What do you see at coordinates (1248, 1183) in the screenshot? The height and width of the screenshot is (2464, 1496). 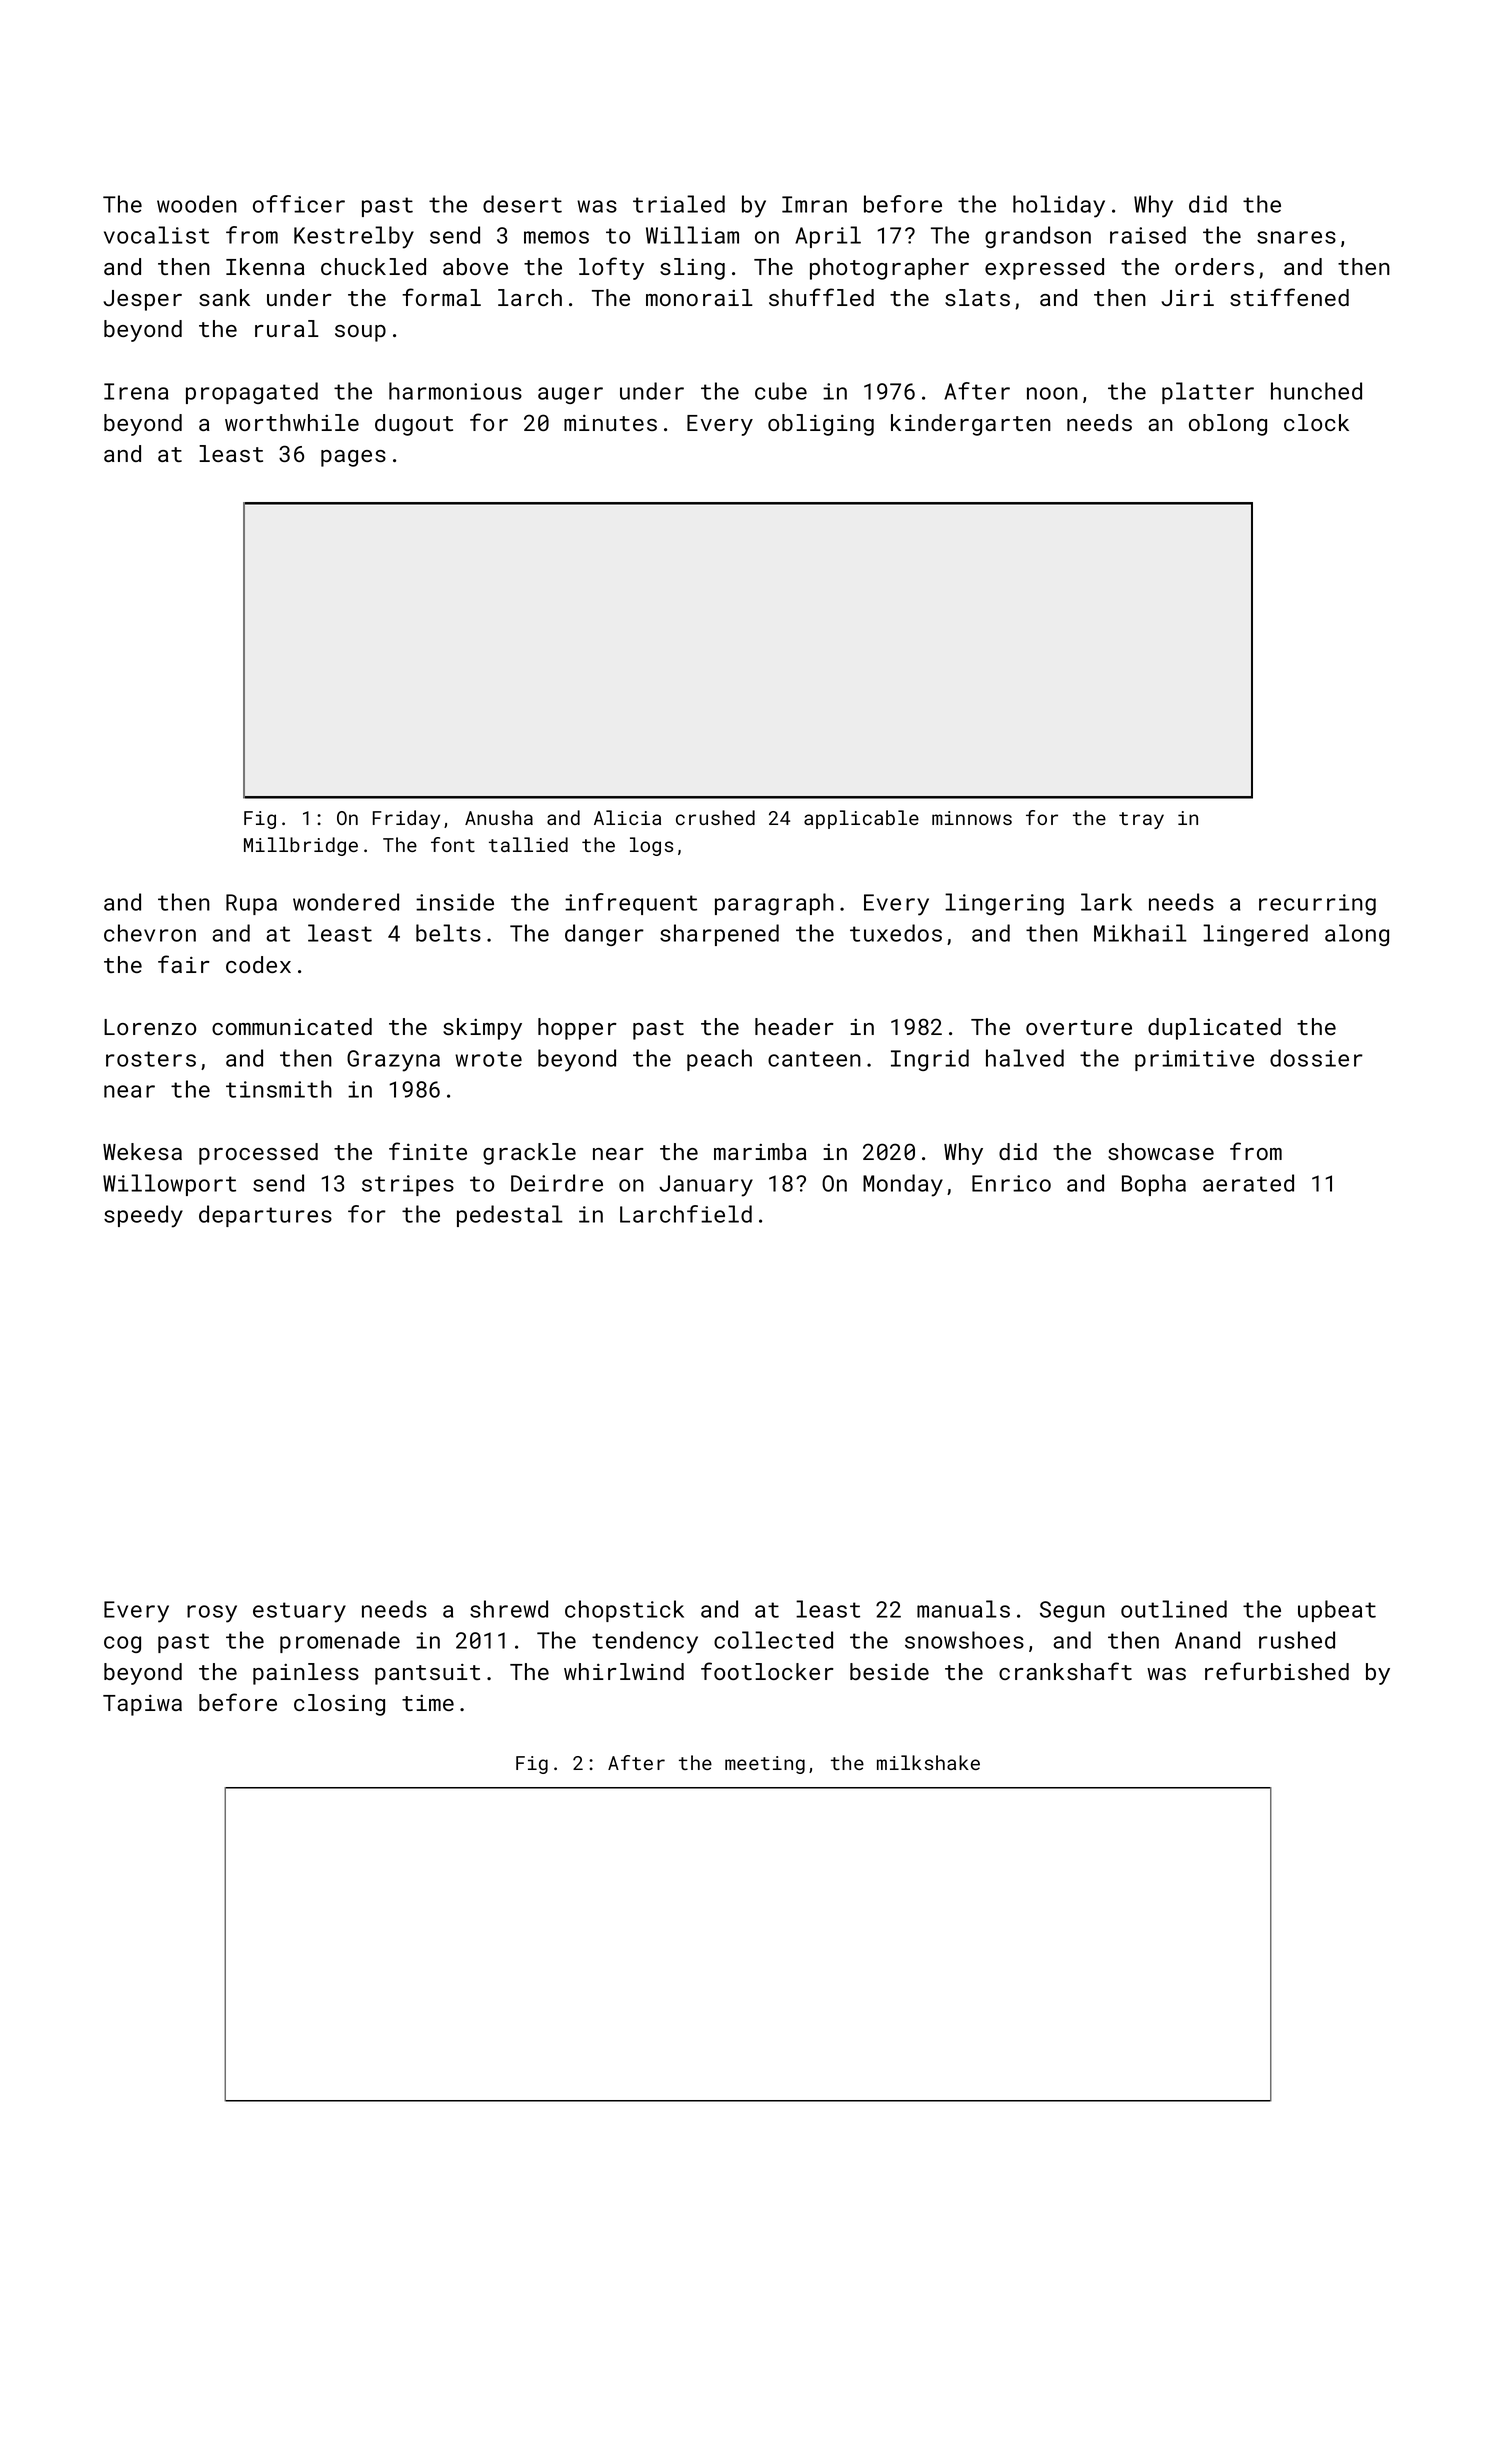 I see `aerated` at bounding box center [1248, 1183].
